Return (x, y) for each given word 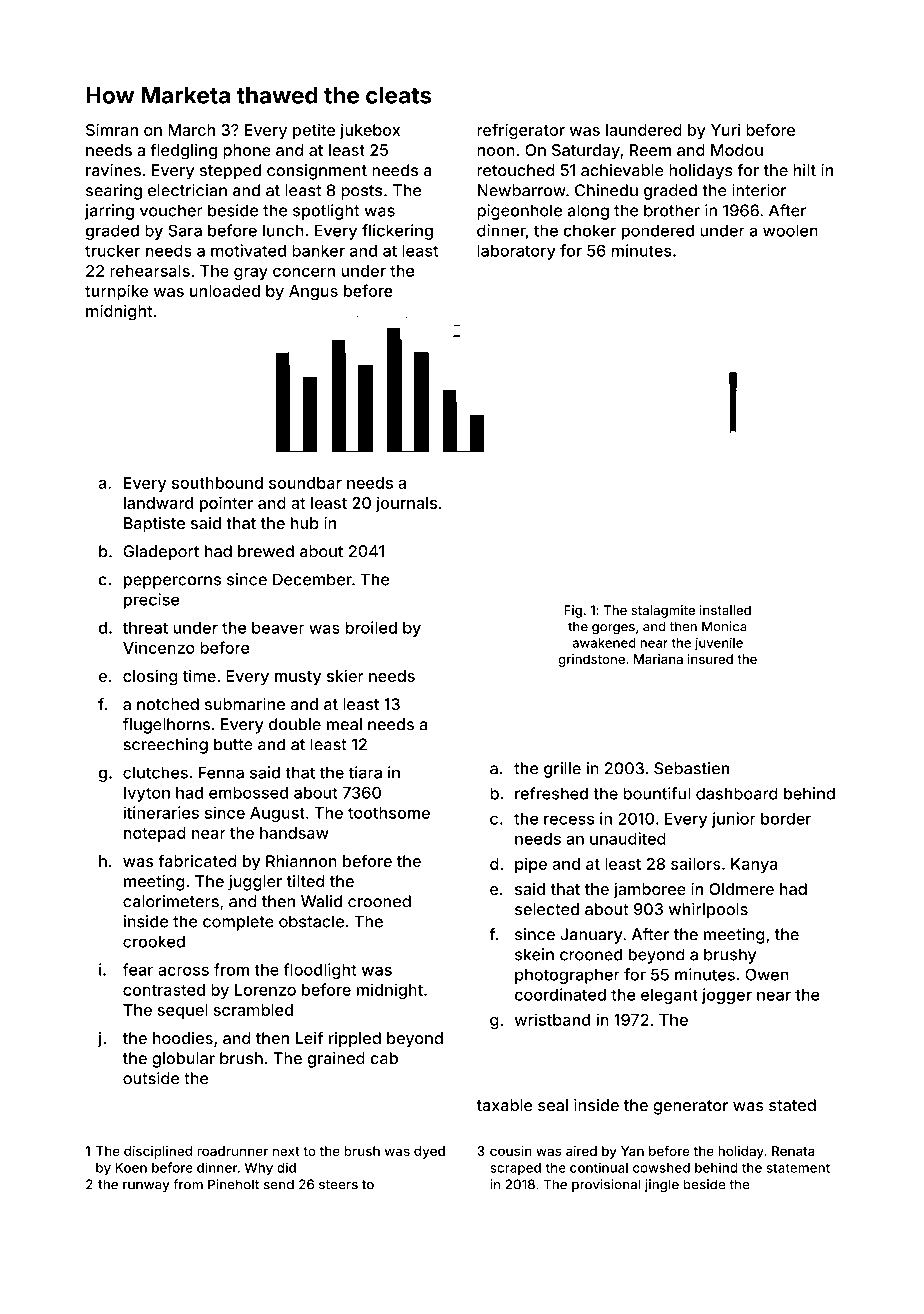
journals (406, 504)
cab (384, 1058)
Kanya (754, 865)
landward (158, 503)
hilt (804, 170)
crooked (154, 941)
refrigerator (521, 131)
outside (151, 1078)
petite (314, 131)
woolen (790, 230)
